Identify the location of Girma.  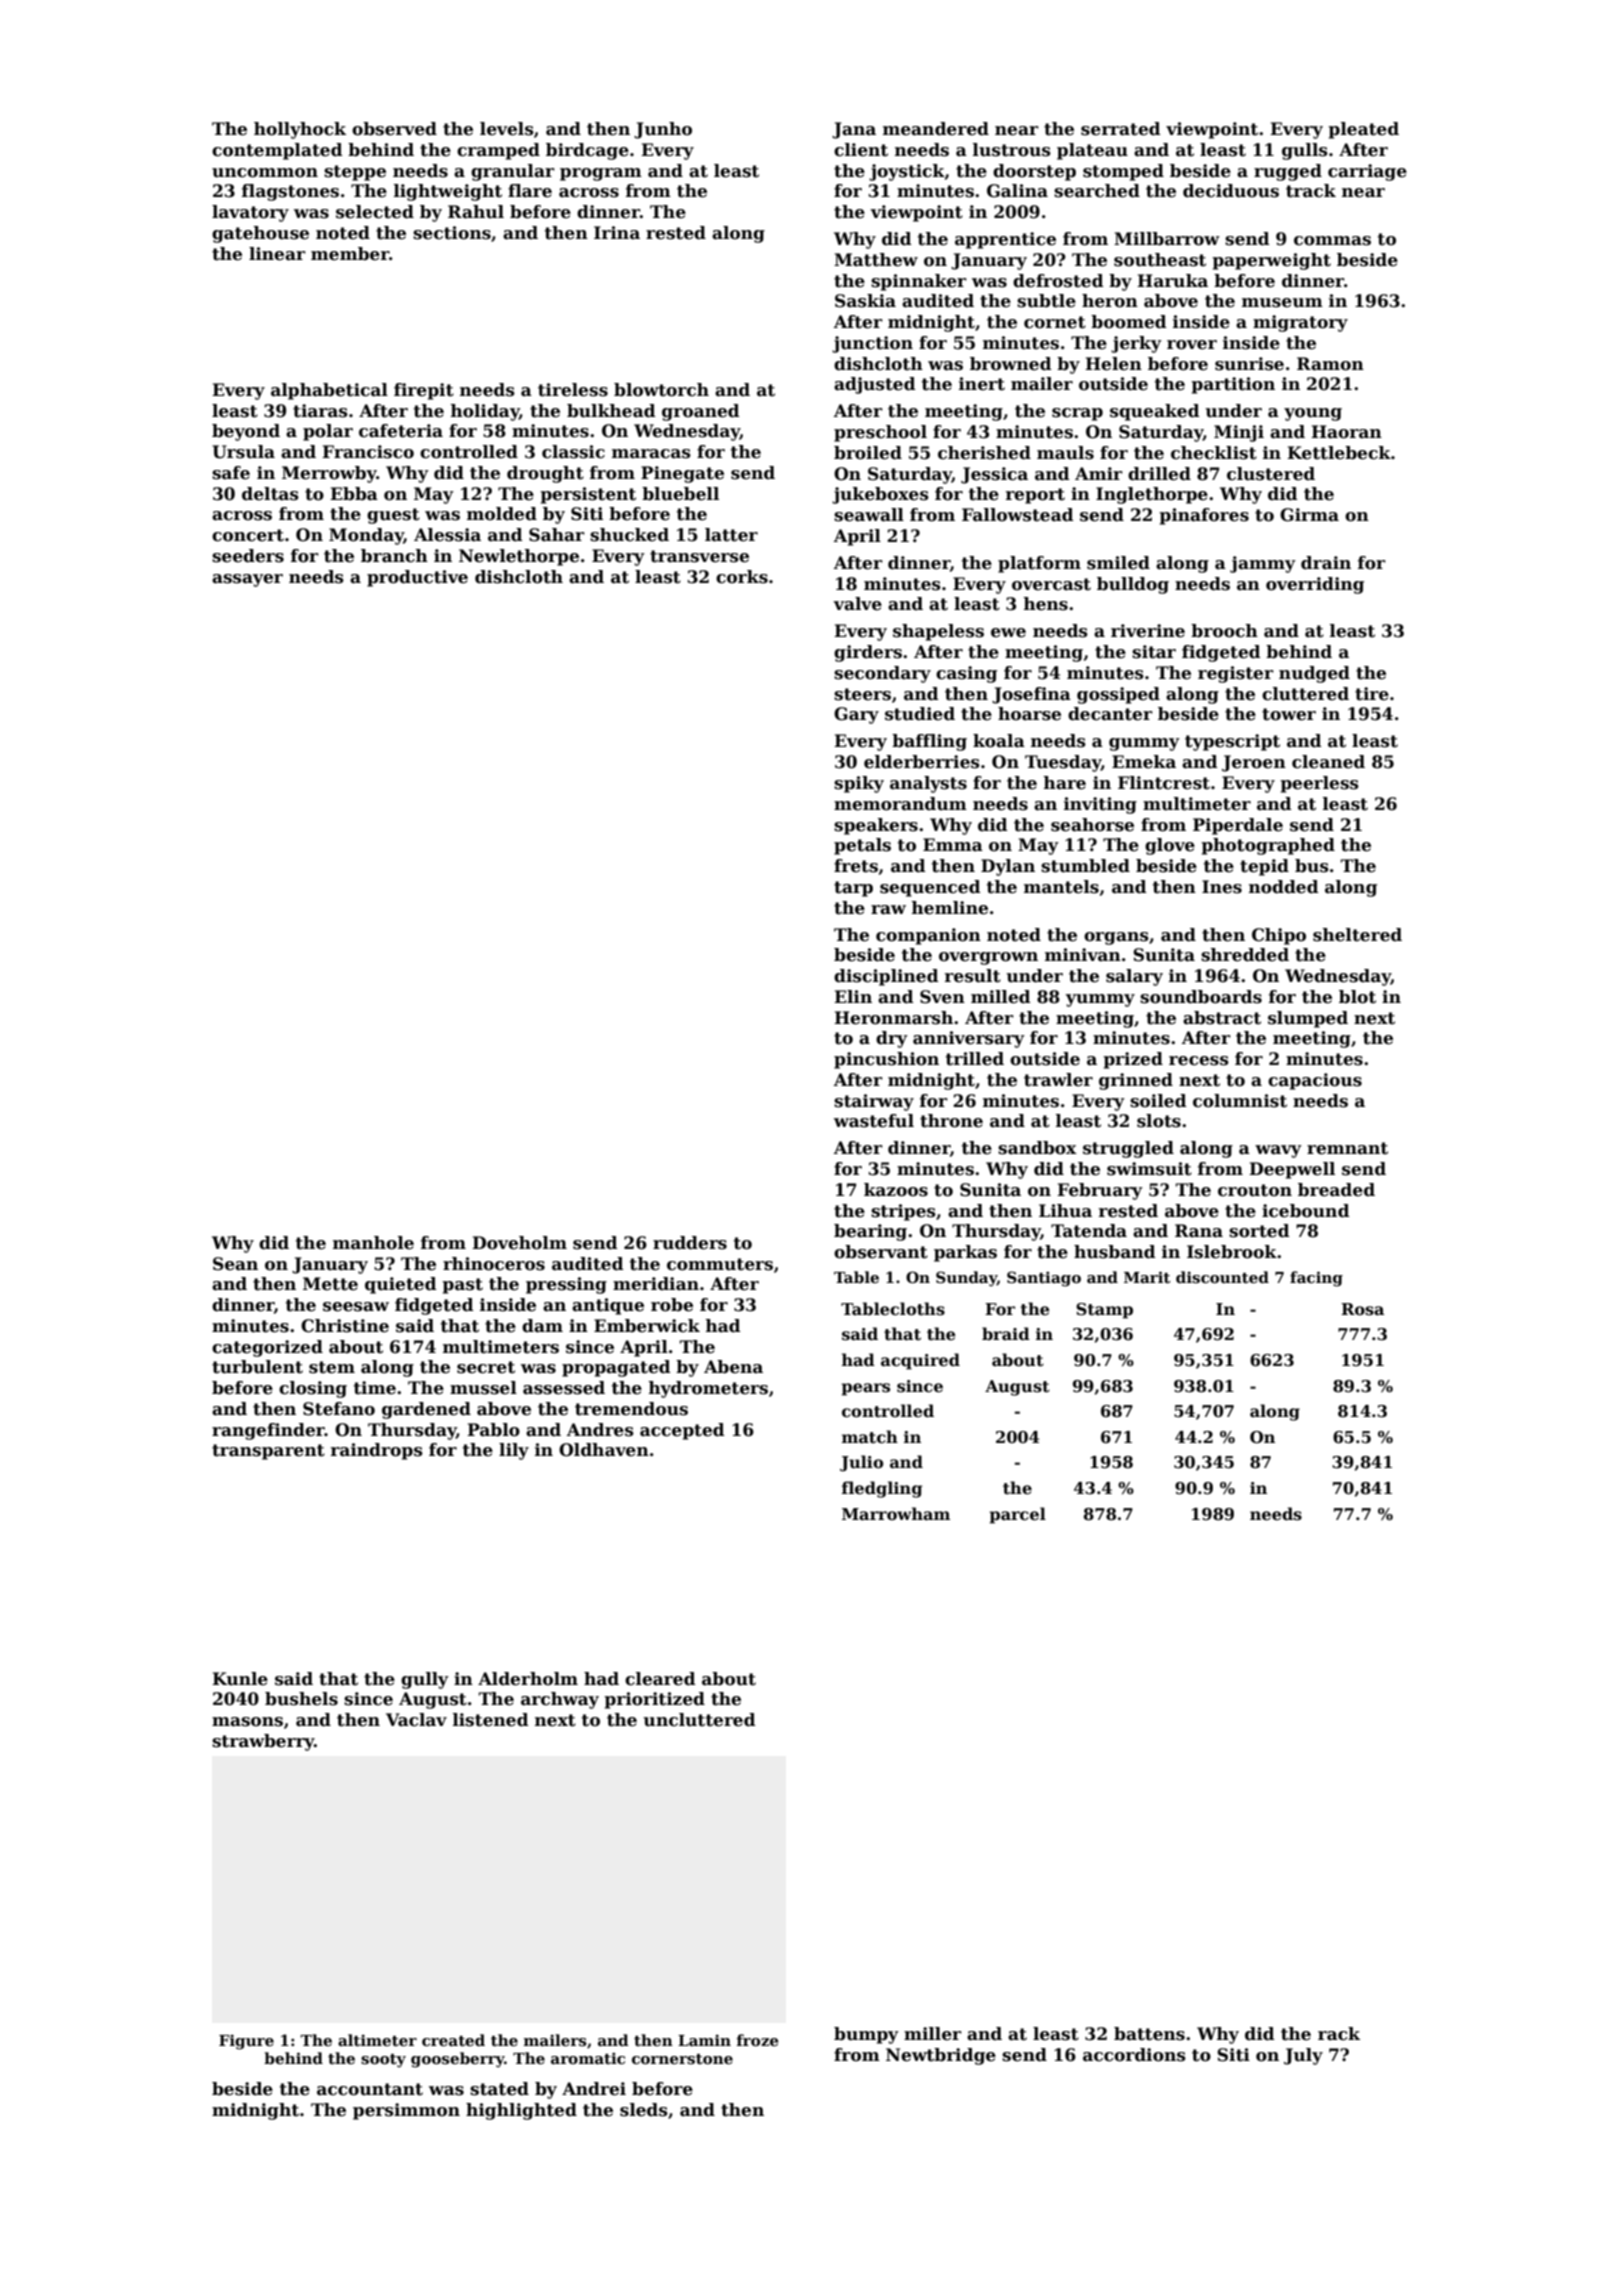
(1309, 515).
